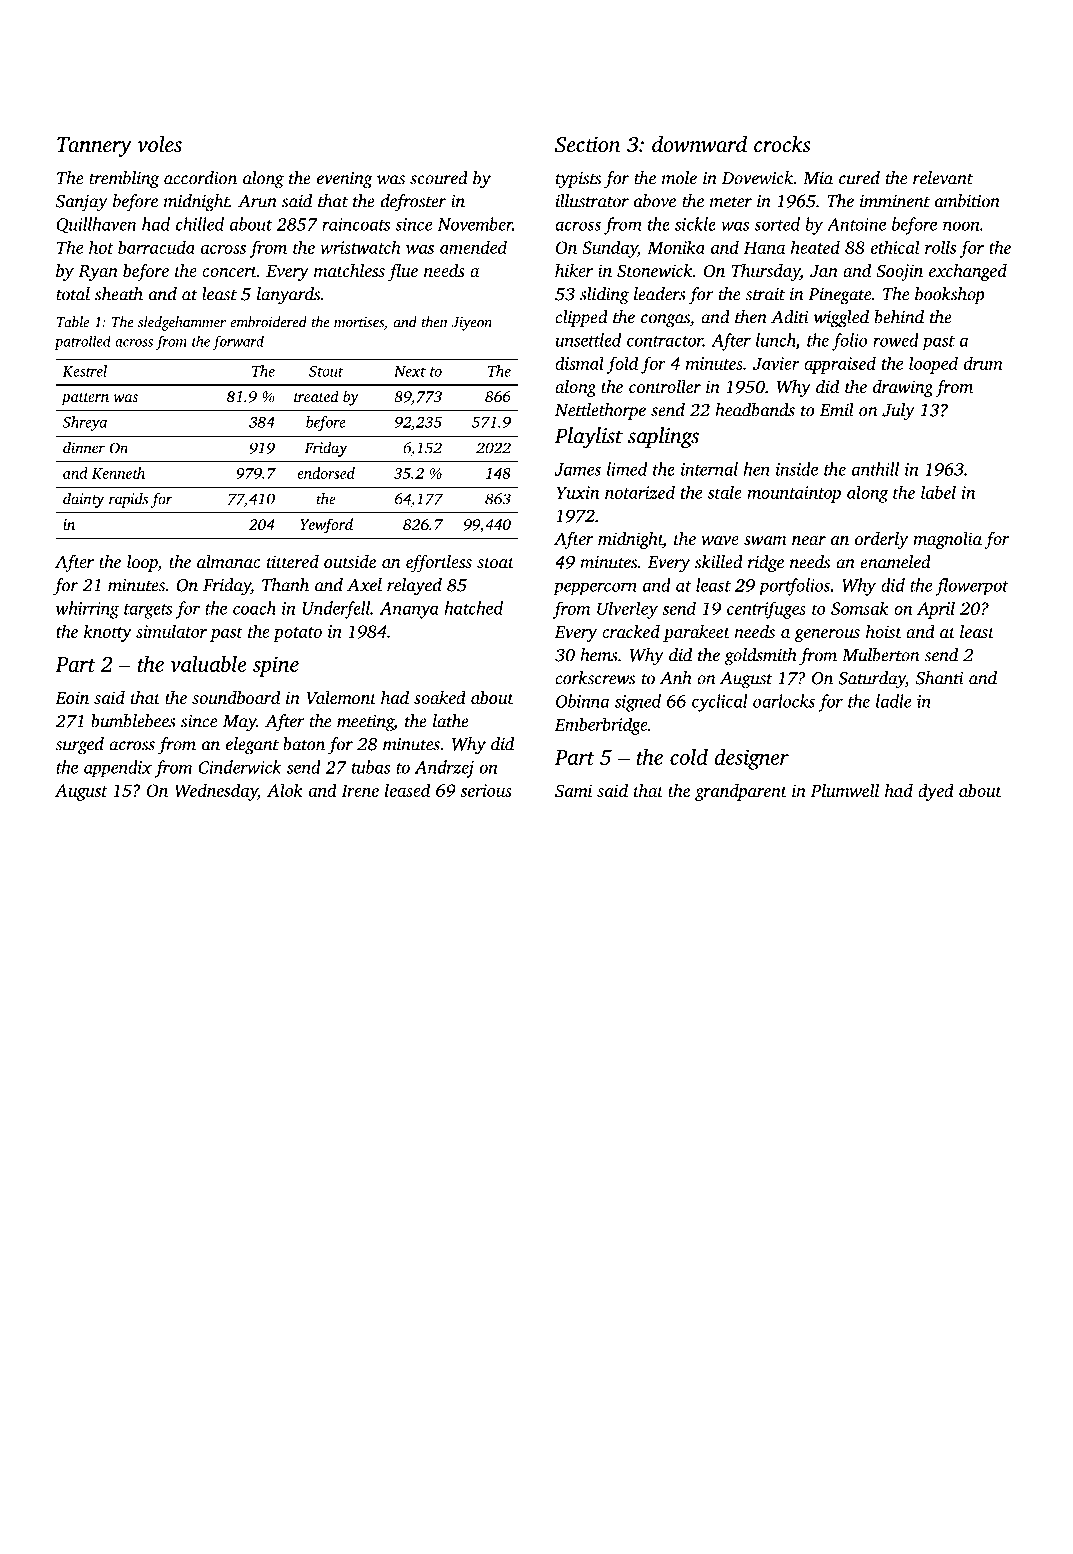 This screenshot has height=1554, width=1073. I want to click on saplings, so click(663, 438).
